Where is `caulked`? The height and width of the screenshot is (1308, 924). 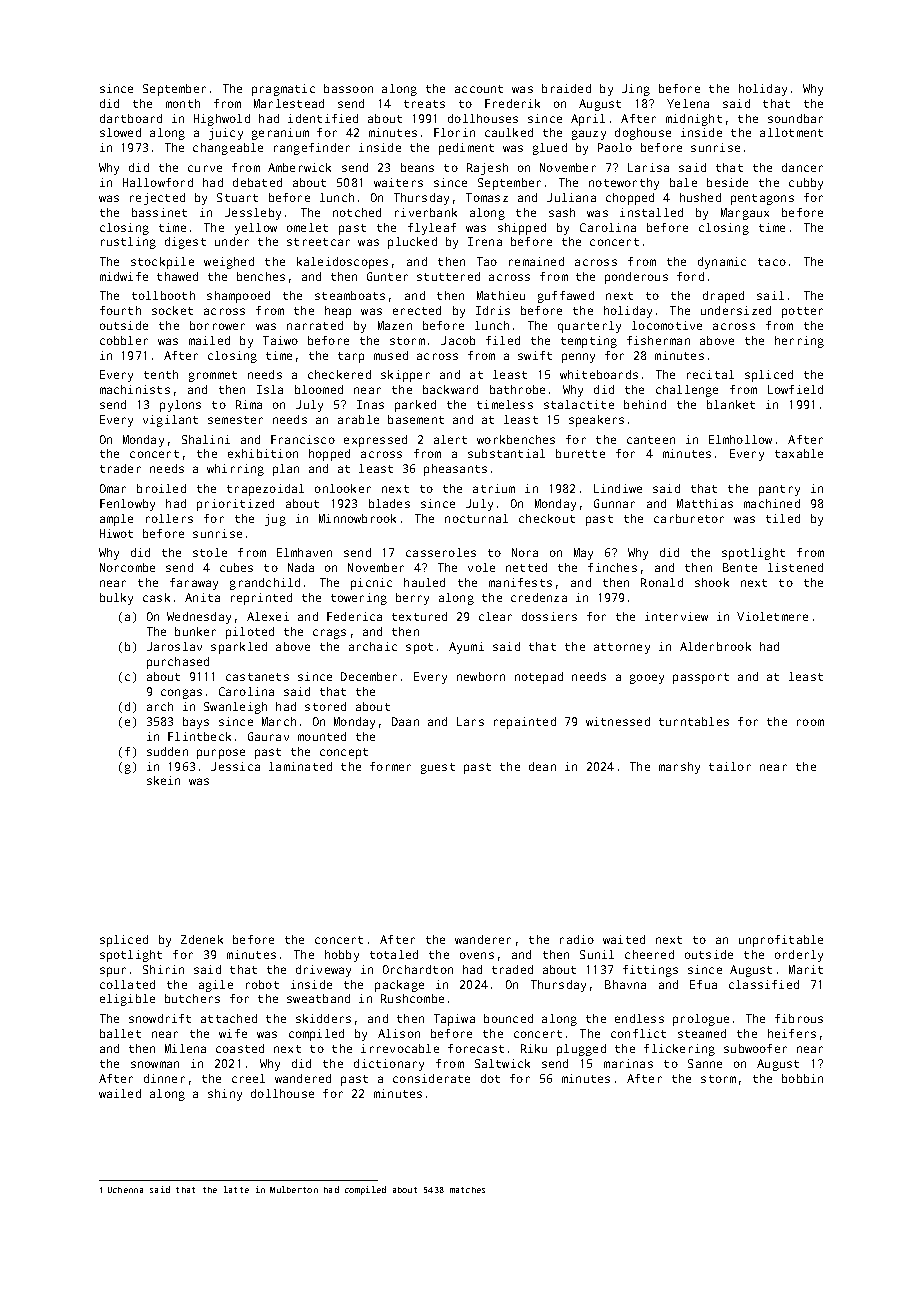
caulked is located at coordinates (509, 132).
